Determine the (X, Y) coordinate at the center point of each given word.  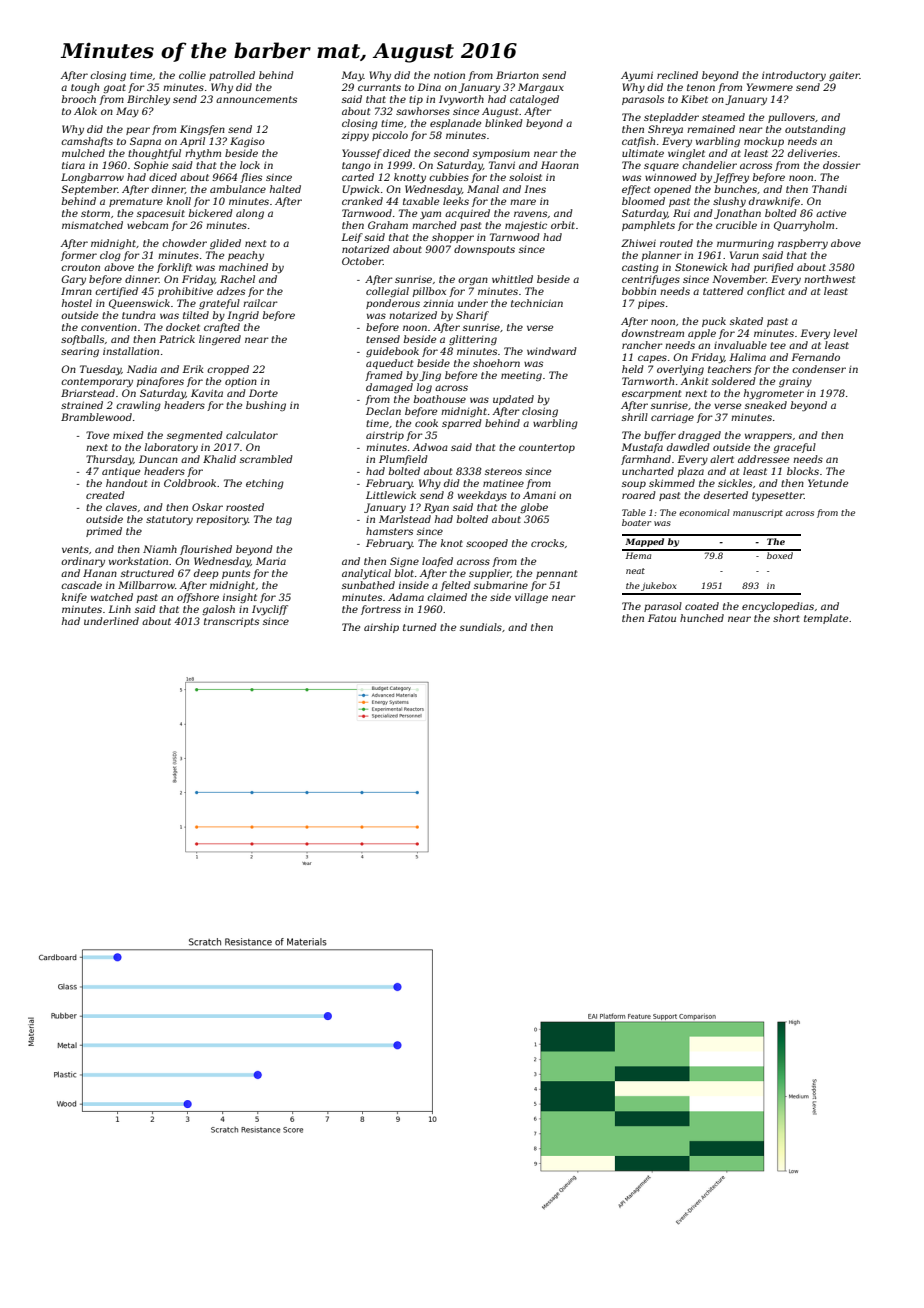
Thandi (829, 189)
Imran (76, 291)
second (451, 153)
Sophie (151, 166)
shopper (453, 238)
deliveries (812, 153)
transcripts (231, 622)
